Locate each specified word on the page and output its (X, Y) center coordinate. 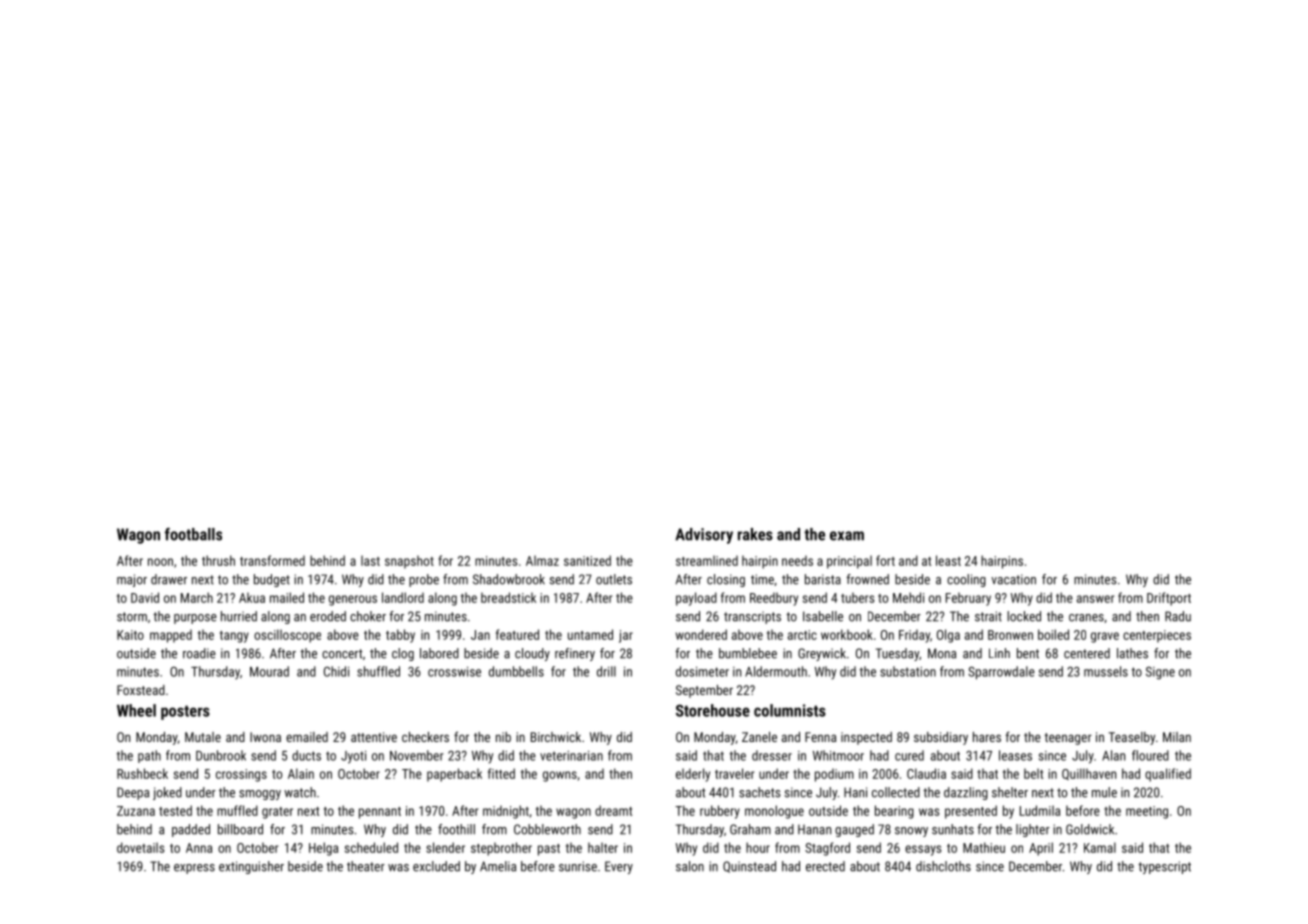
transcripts (752, 617)
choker (368, 616)
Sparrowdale (1001, 673)
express (194, 869)
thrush (218, 560)
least (948, 560)
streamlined (707, 560)
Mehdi (908, 597)
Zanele (759, 737)
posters (185, 712)
